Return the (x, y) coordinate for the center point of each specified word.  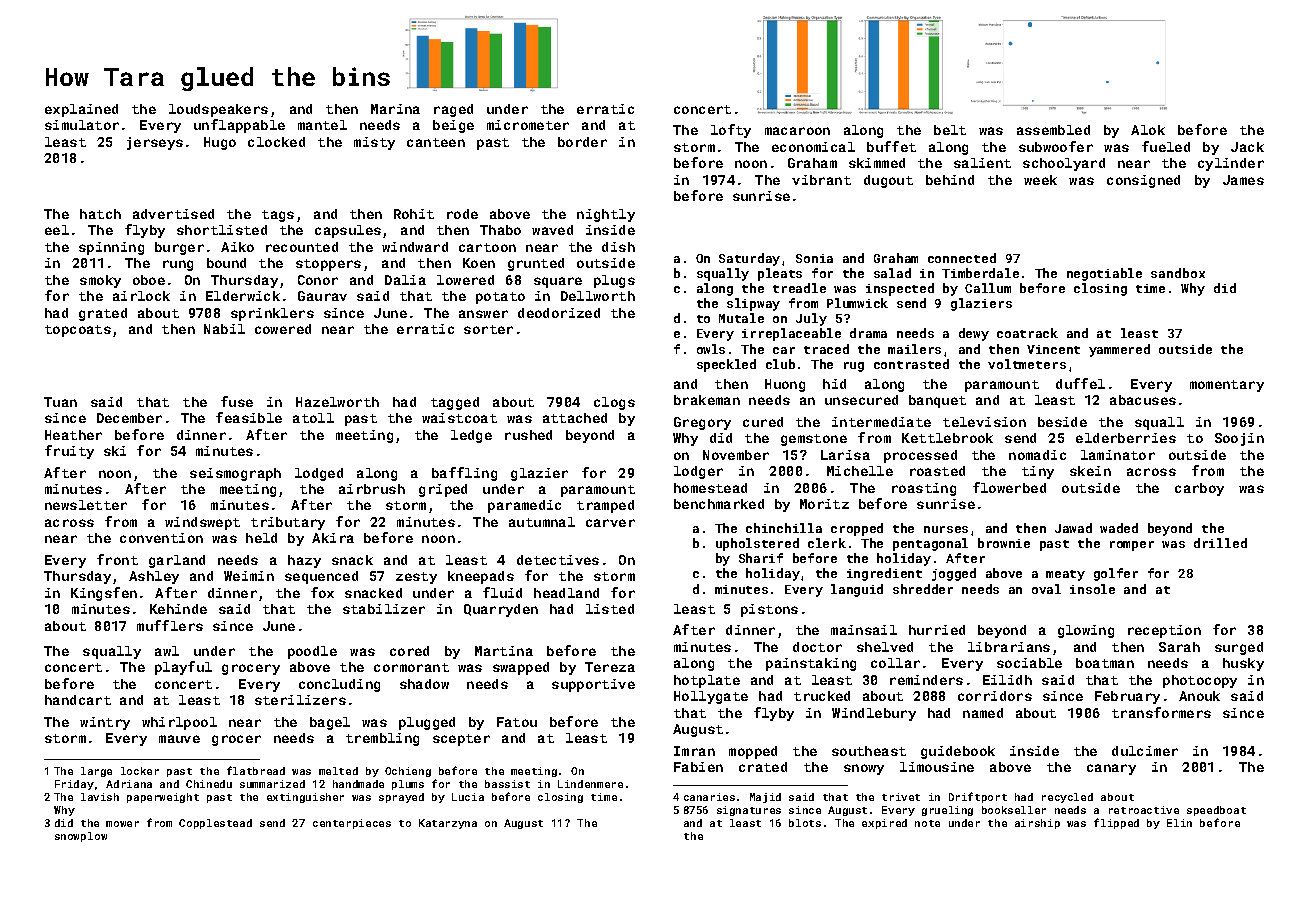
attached (575, 418)
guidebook (958, 752)
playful (183, 668)
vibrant (821, 180)
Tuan (60, 402)
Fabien (698, 767)
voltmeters (1027, 364)
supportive (593, 685)
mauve (179, 739)
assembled (1053, 130)
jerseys (155, 143)
